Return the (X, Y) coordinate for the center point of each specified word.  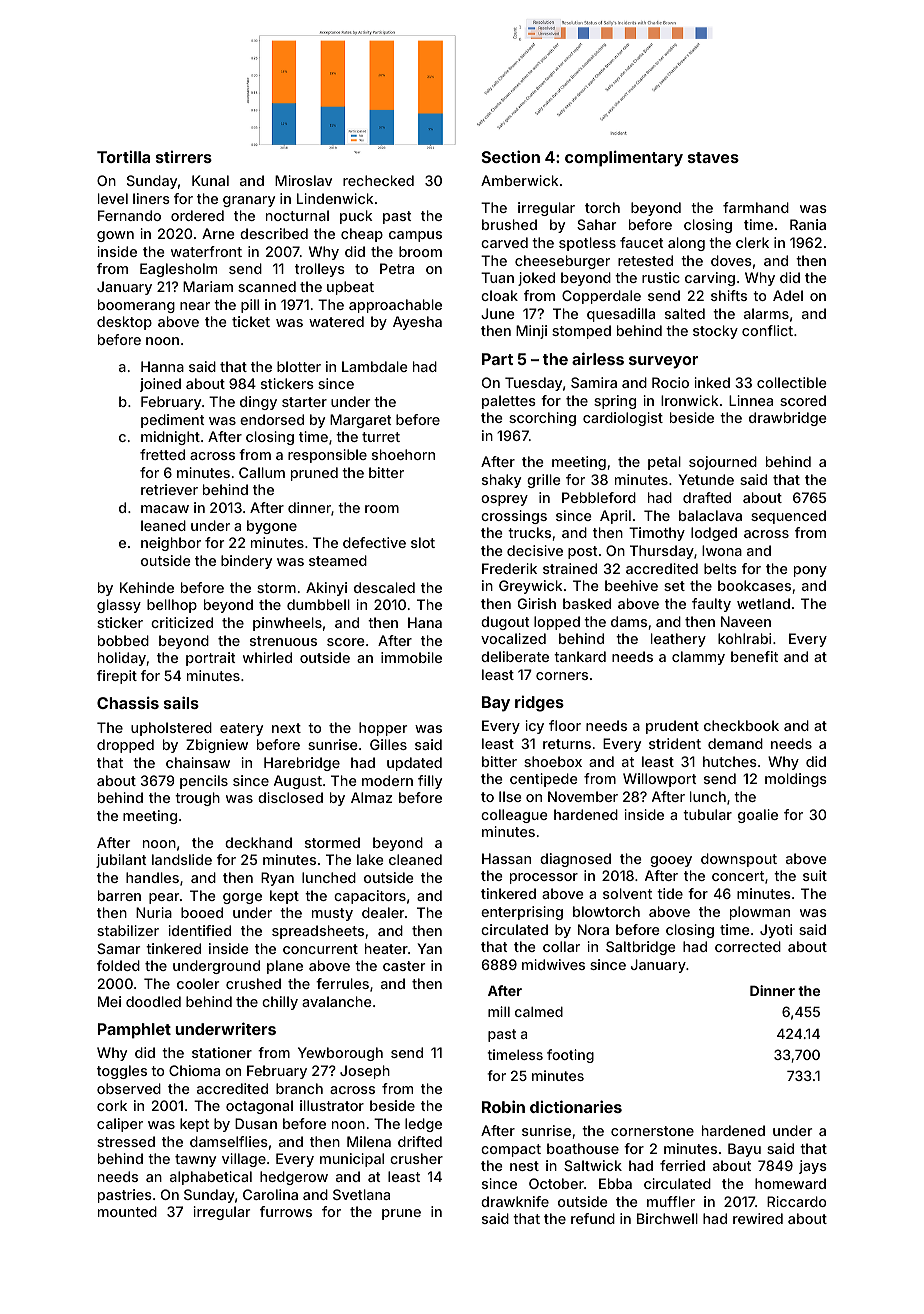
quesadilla (621, 315)
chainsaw (198, 762)
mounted (127, 1211)
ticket (251, 321)
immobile (411, 657)
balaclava (710, 515)
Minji (531, 332)
